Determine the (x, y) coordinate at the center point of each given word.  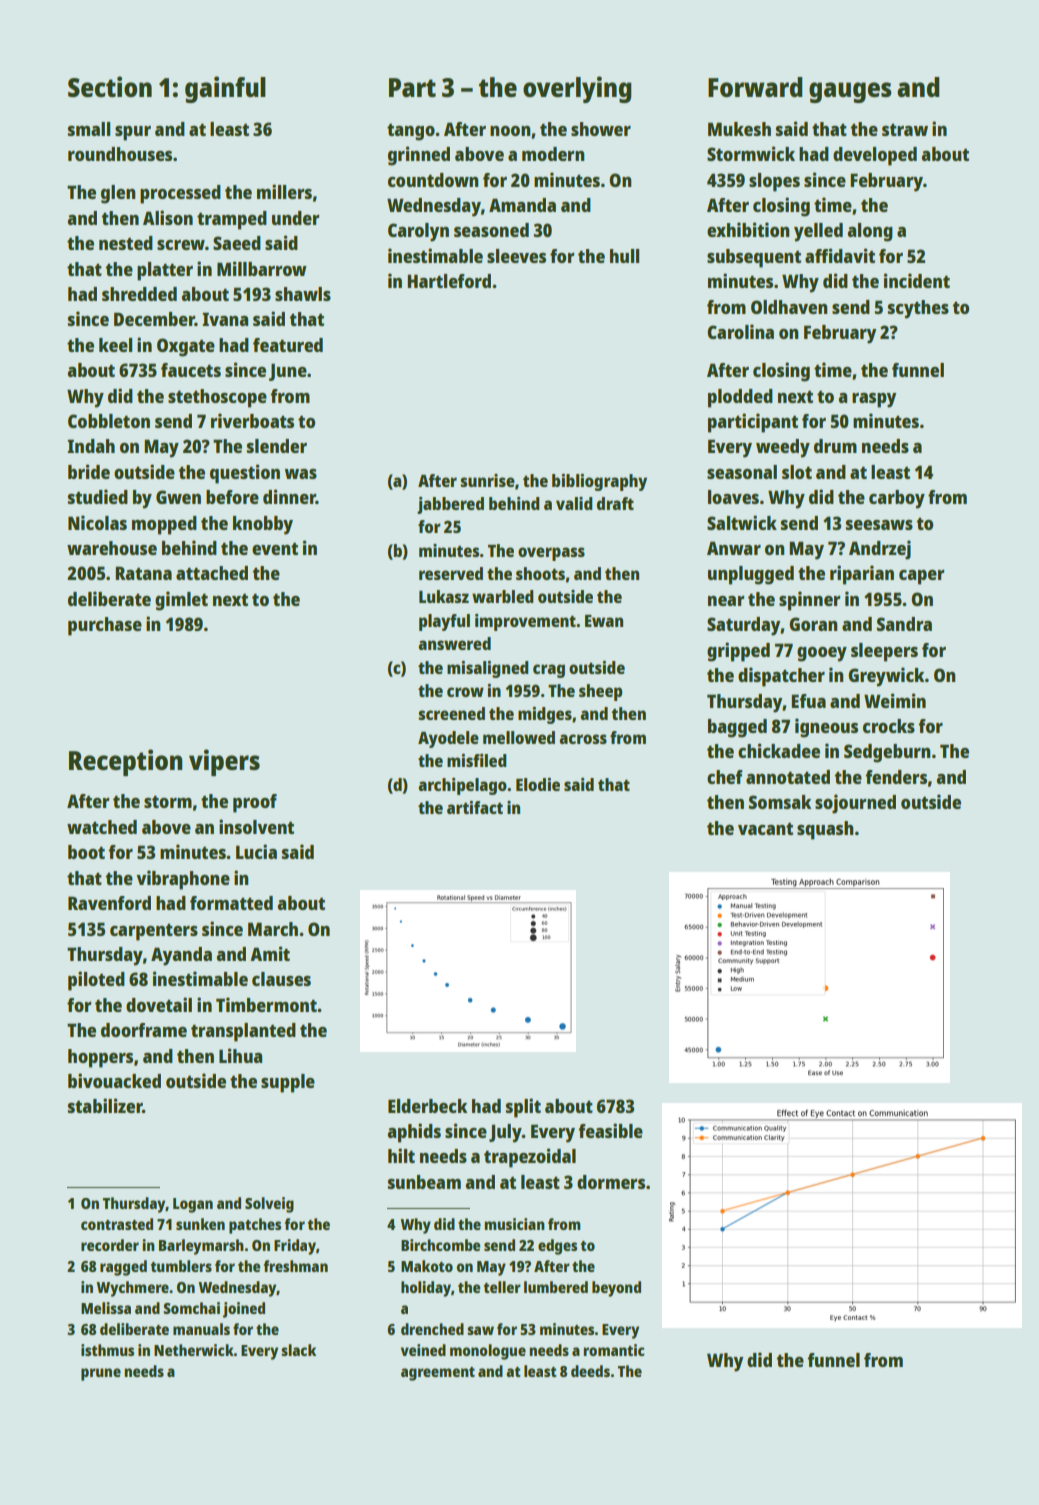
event (275, 548)
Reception (126, 762)
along (870, 232)
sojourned (855, 804)
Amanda (522, 205)
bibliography (599, 482)
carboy (897, 499)
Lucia (256, 851)
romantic (614, 1350)
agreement (438, 1374)
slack (298, 1350)
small (89, 129)
